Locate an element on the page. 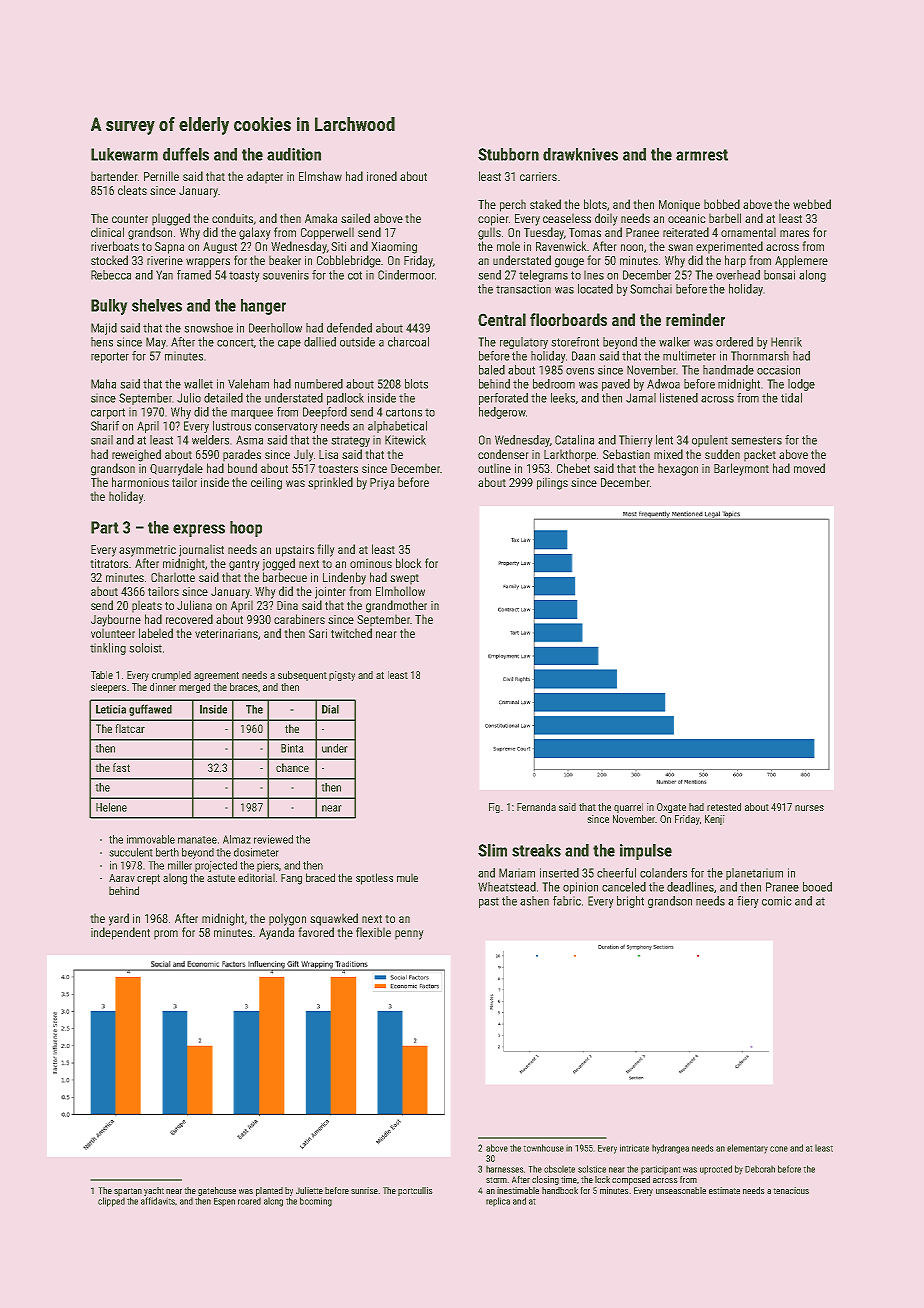 The height and width of the image is (1308, 924). moved is located at coordinates (809, 468).
